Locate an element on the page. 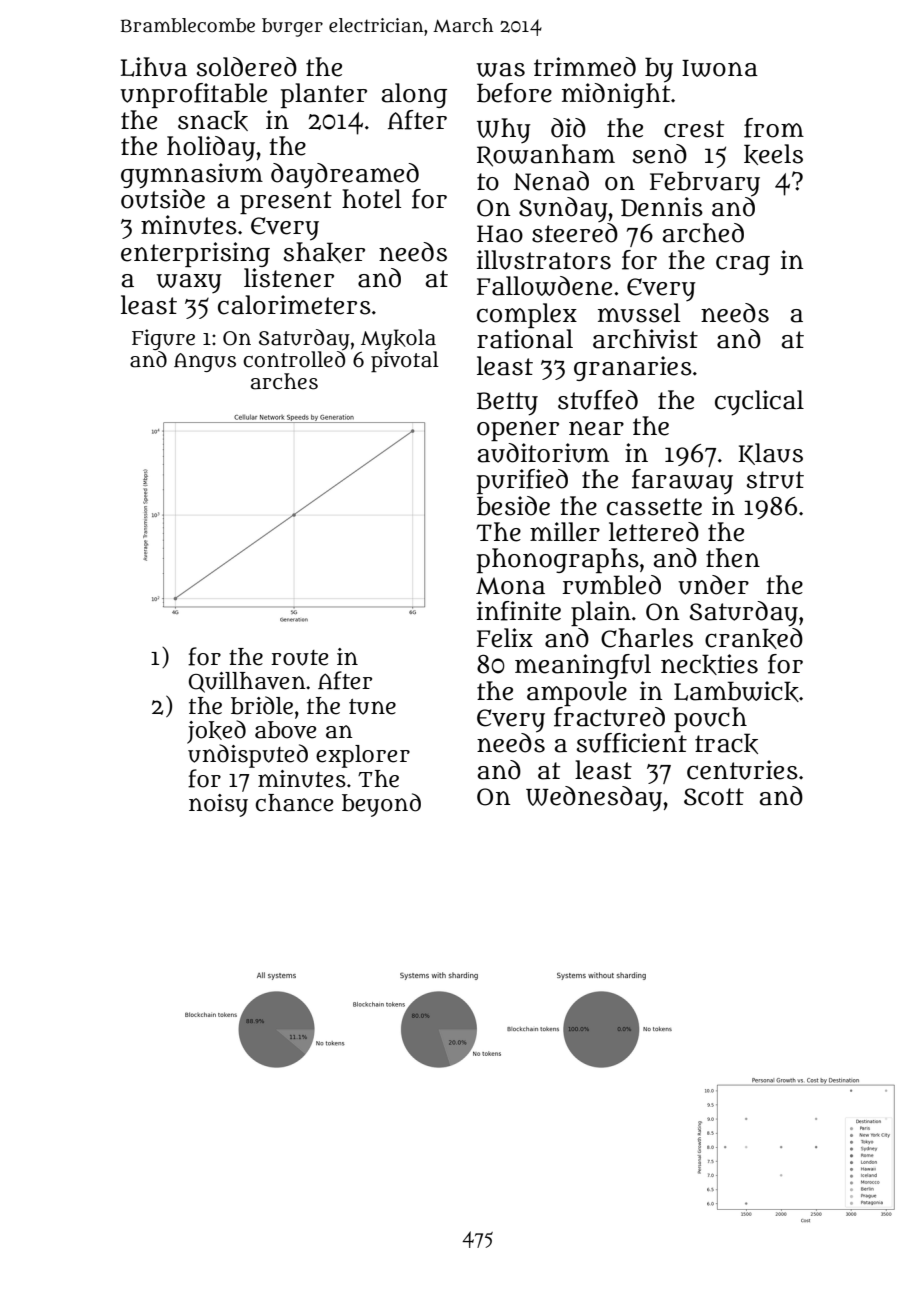 This image has height=1311, width=924. route is located at coordinates (299, 658).
